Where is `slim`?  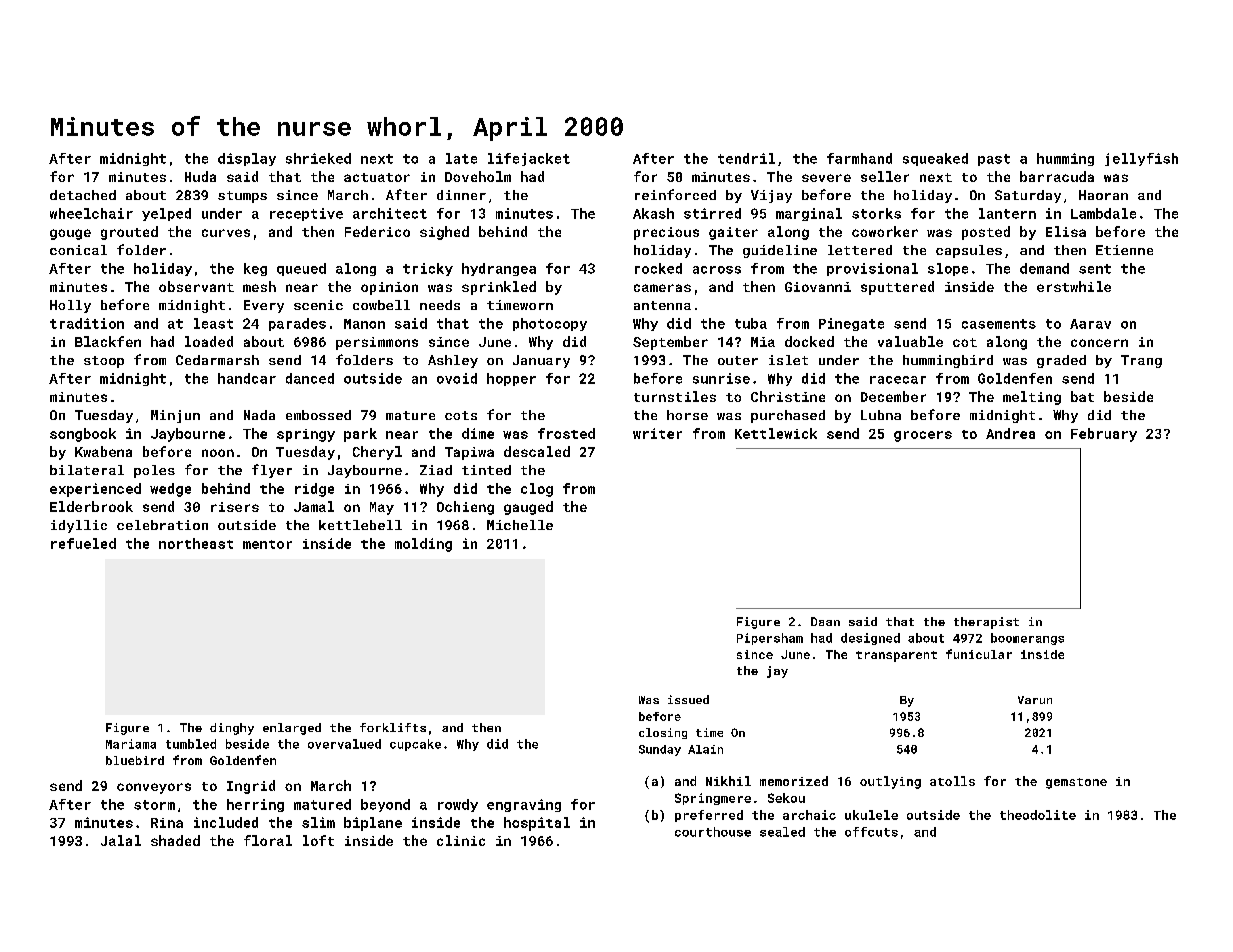 slim is located at coordinates (318, 822).
